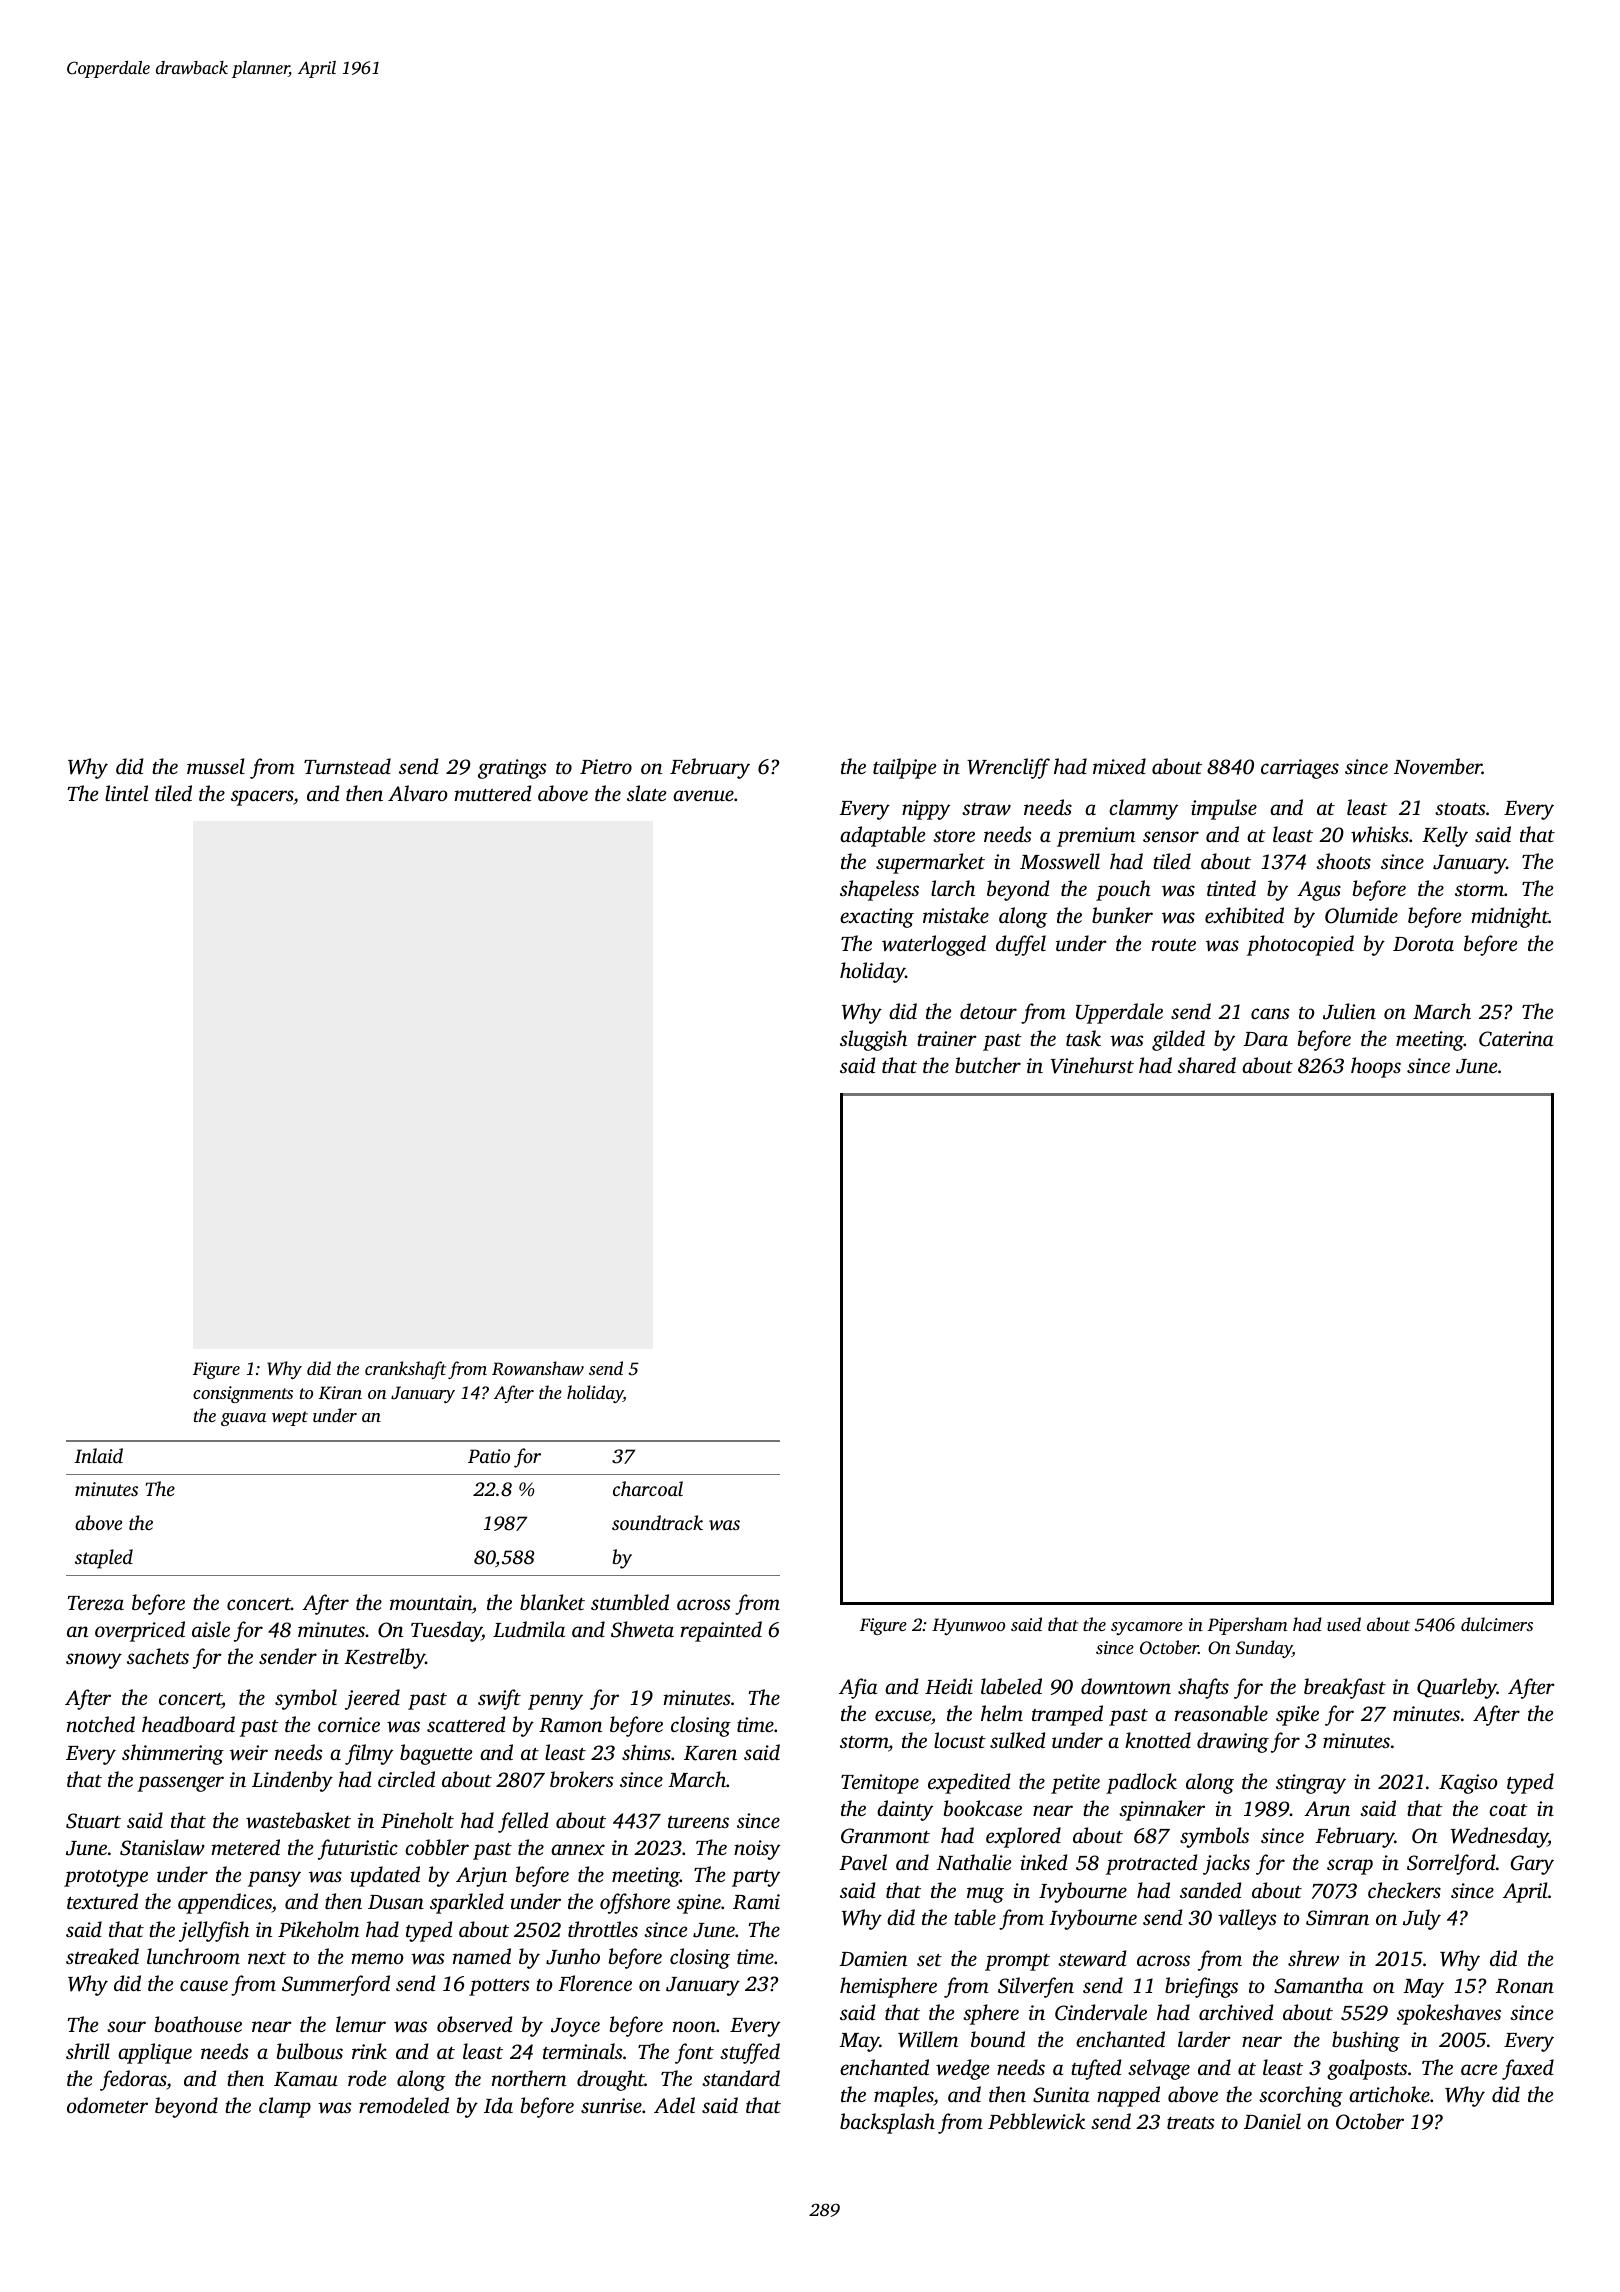 This image has height=2292, width=1620. I want to click on brokers, so click(581, 1779).
